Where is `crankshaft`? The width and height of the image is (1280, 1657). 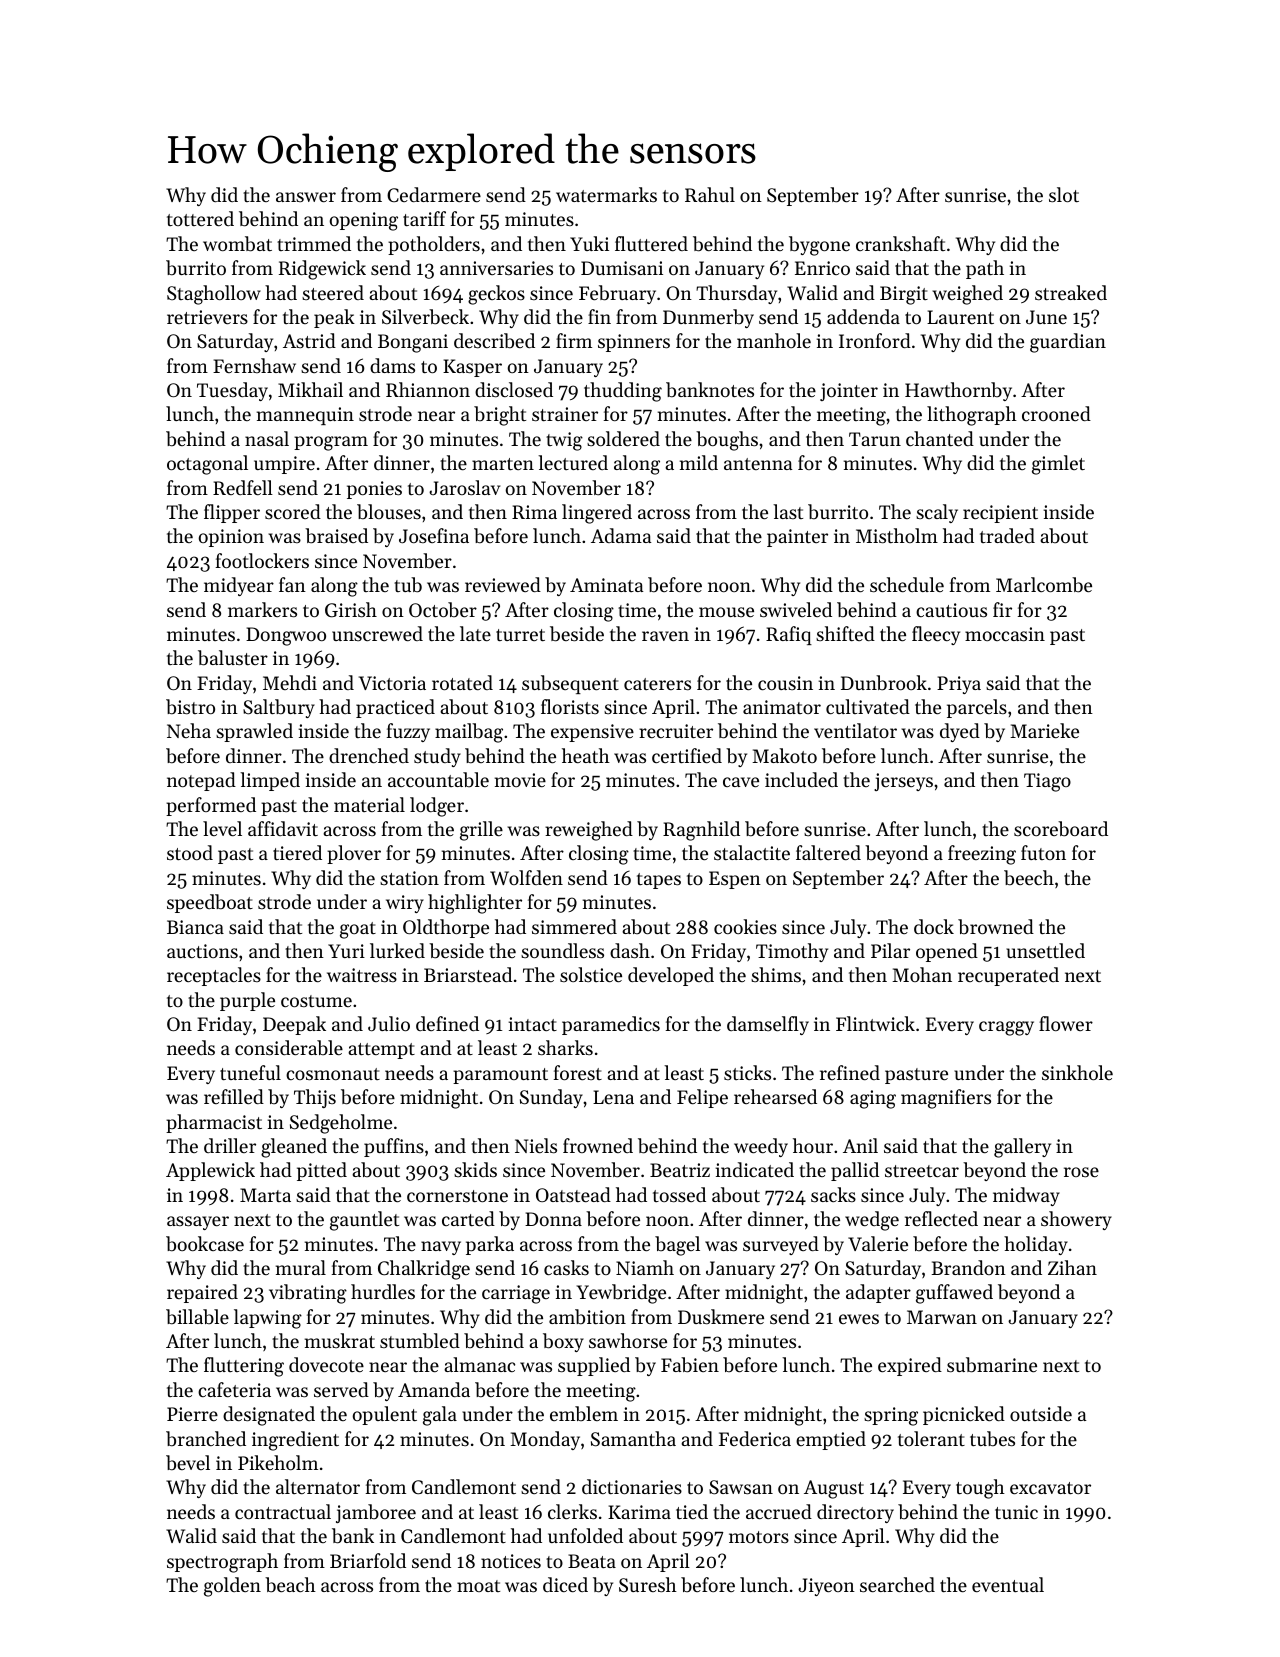 crankshaft is located at coordinates (900, 243).
